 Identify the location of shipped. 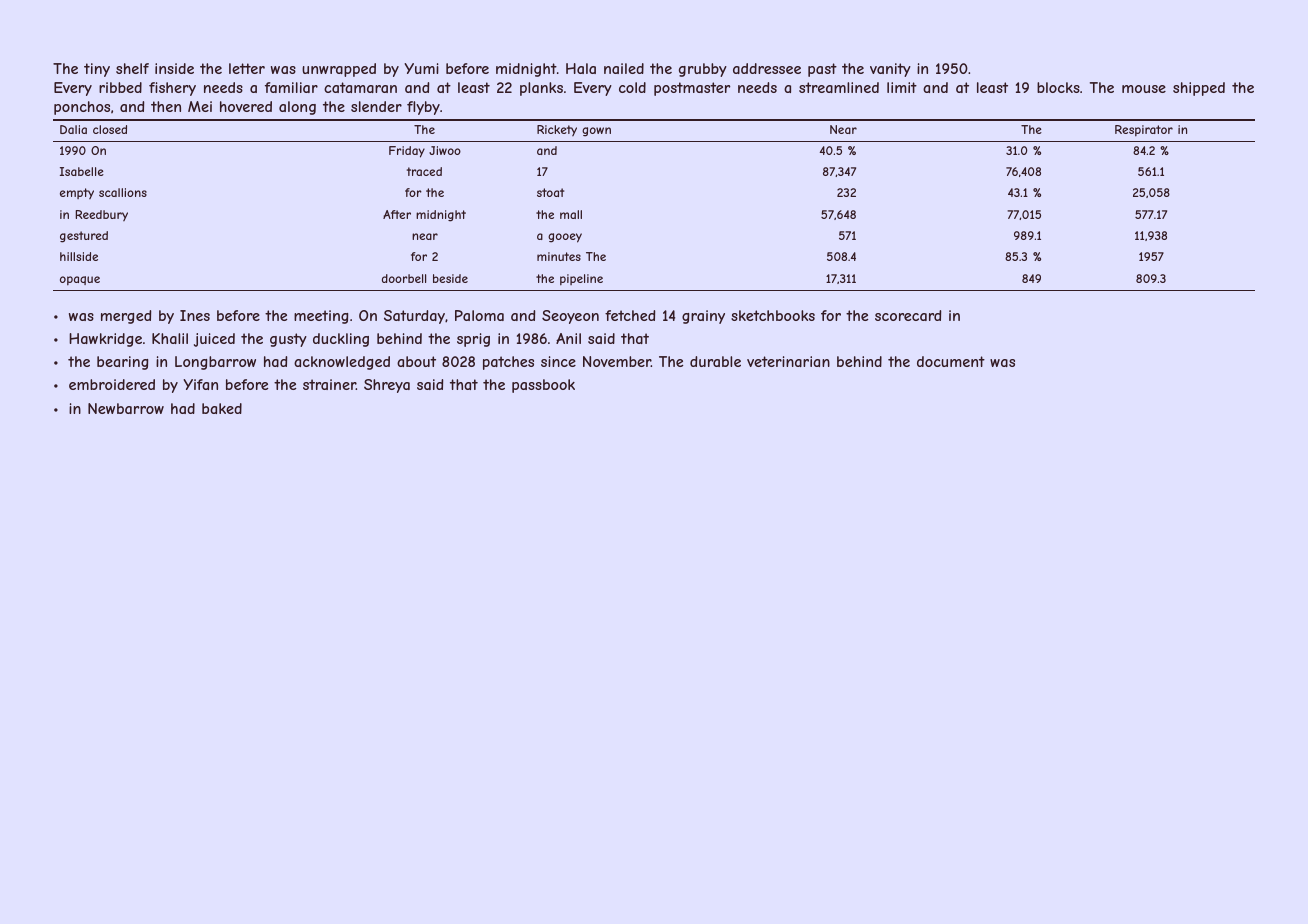
(1199, 89).
